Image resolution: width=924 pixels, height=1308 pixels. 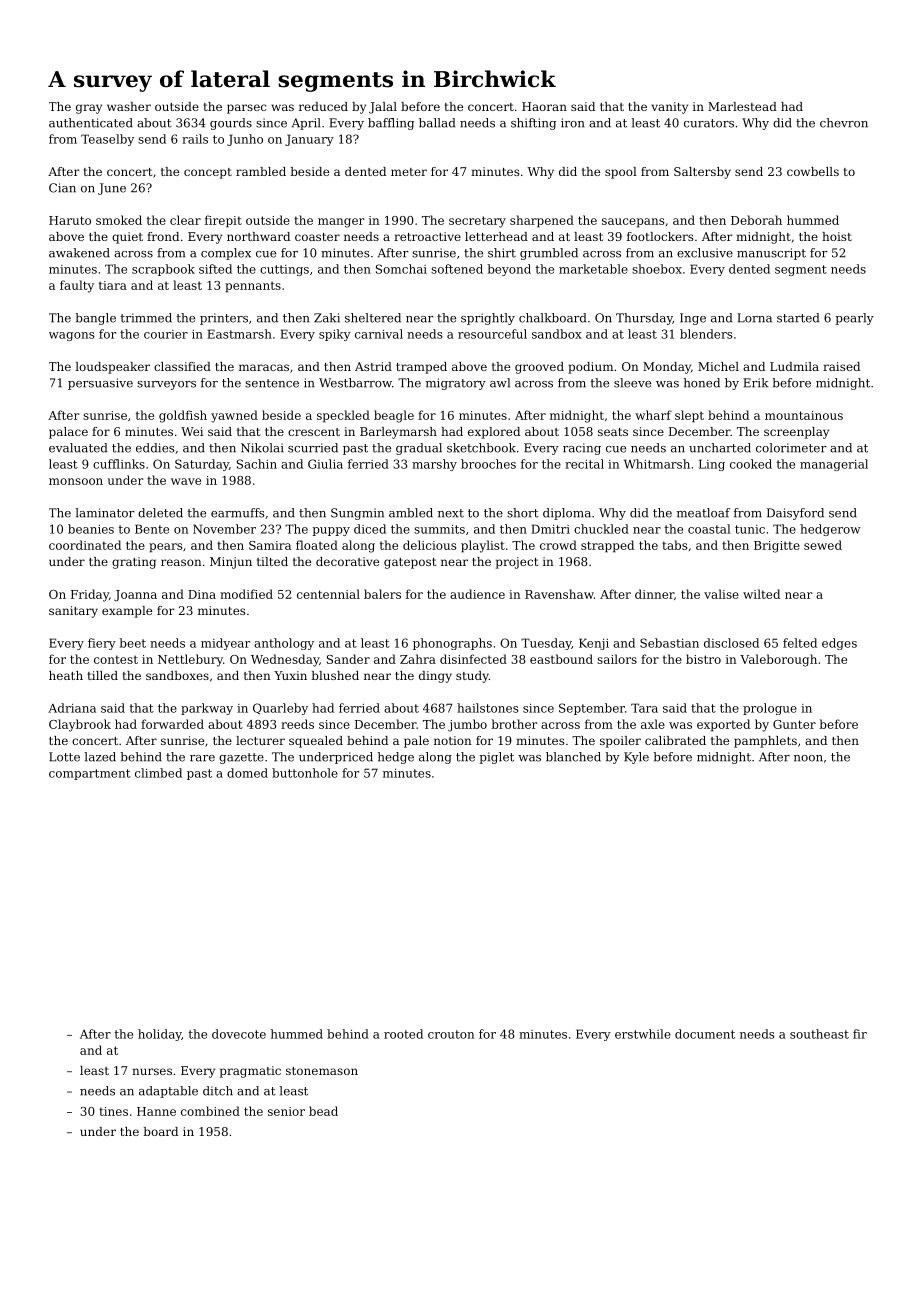 I want to click on washer, so click(x=129, y=106).
